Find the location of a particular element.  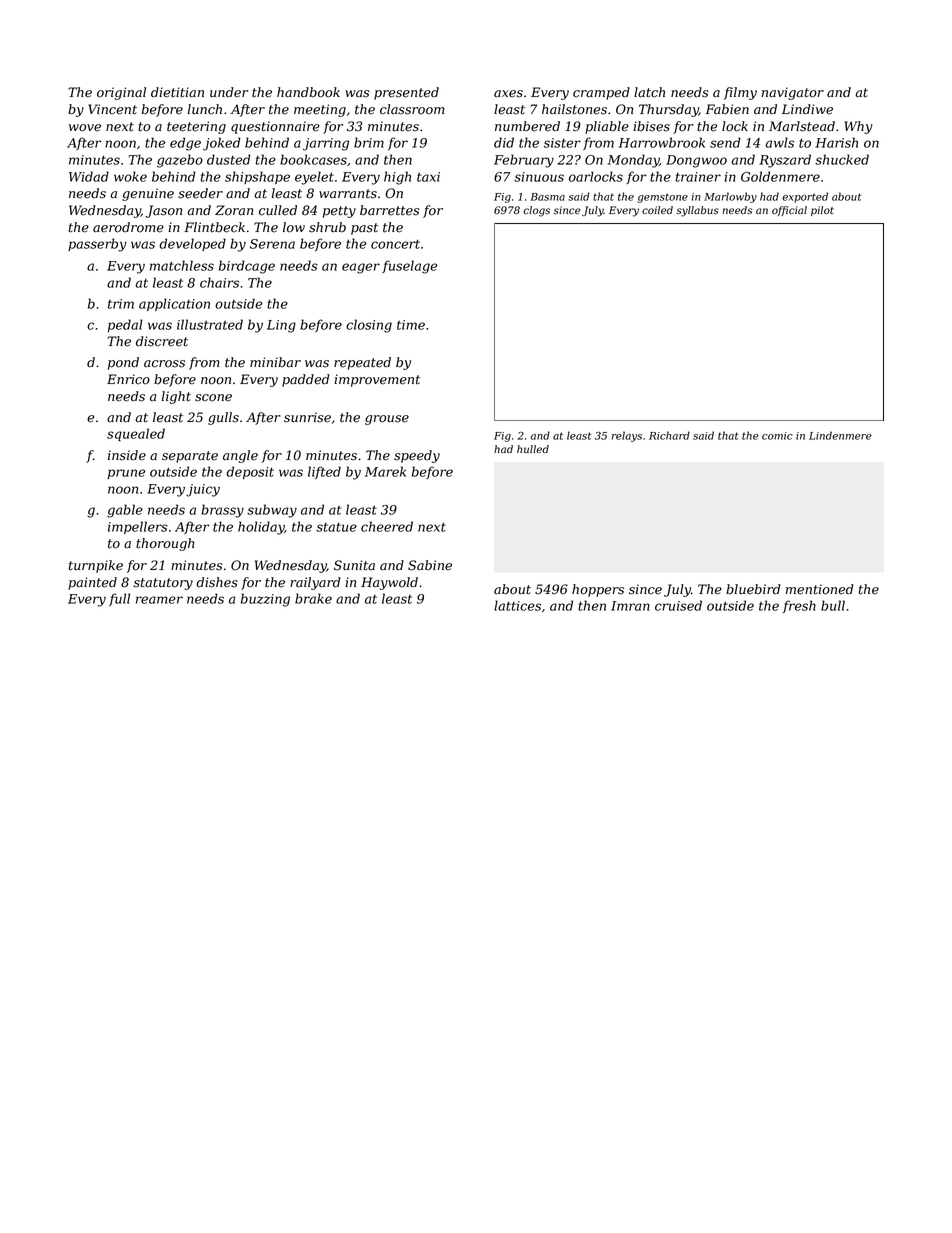

Lindenmere is located at coordinates (840, 435).
